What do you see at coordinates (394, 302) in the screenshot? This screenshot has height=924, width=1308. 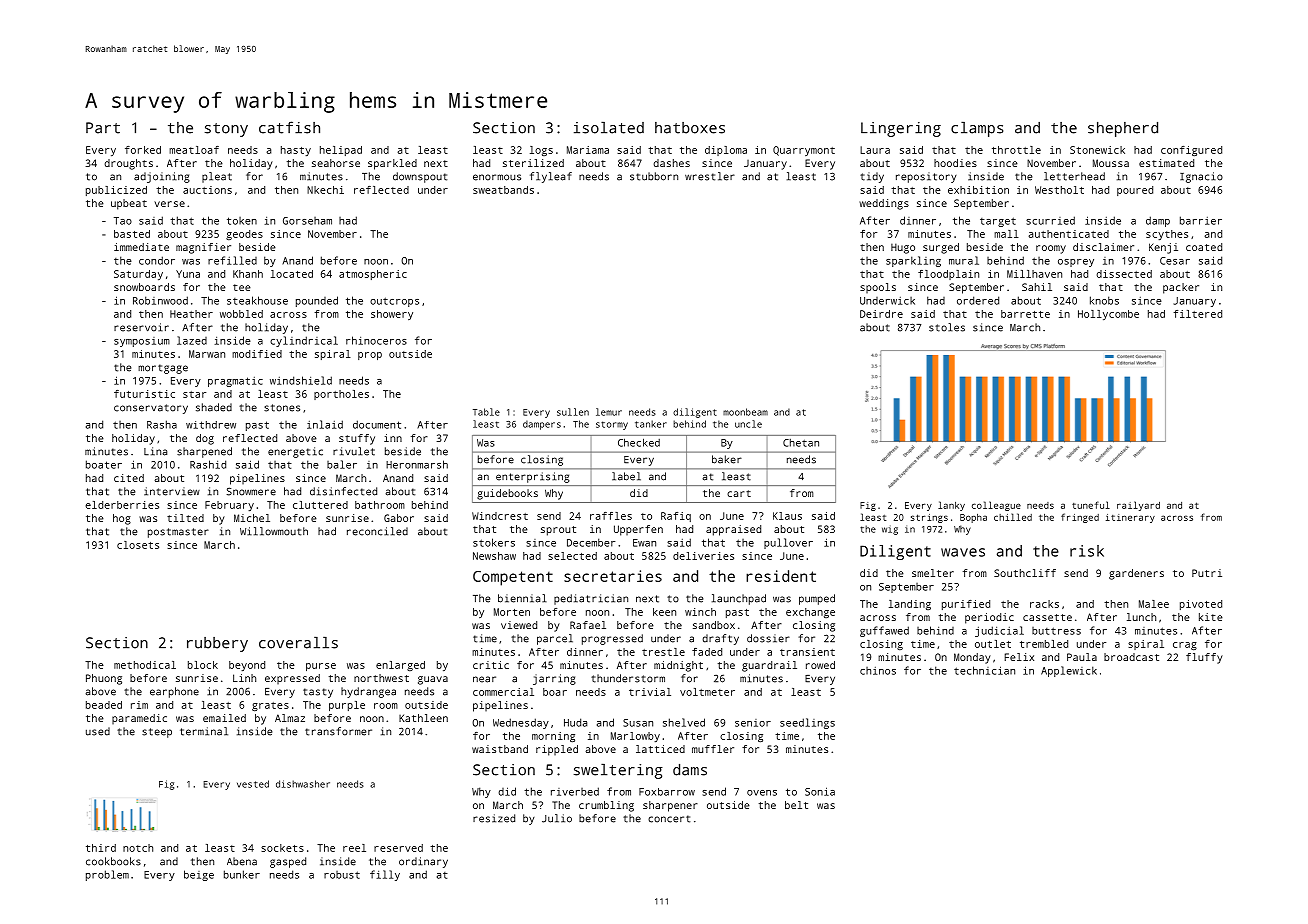 I see `outcrops` at bounding box center [394, 302].
